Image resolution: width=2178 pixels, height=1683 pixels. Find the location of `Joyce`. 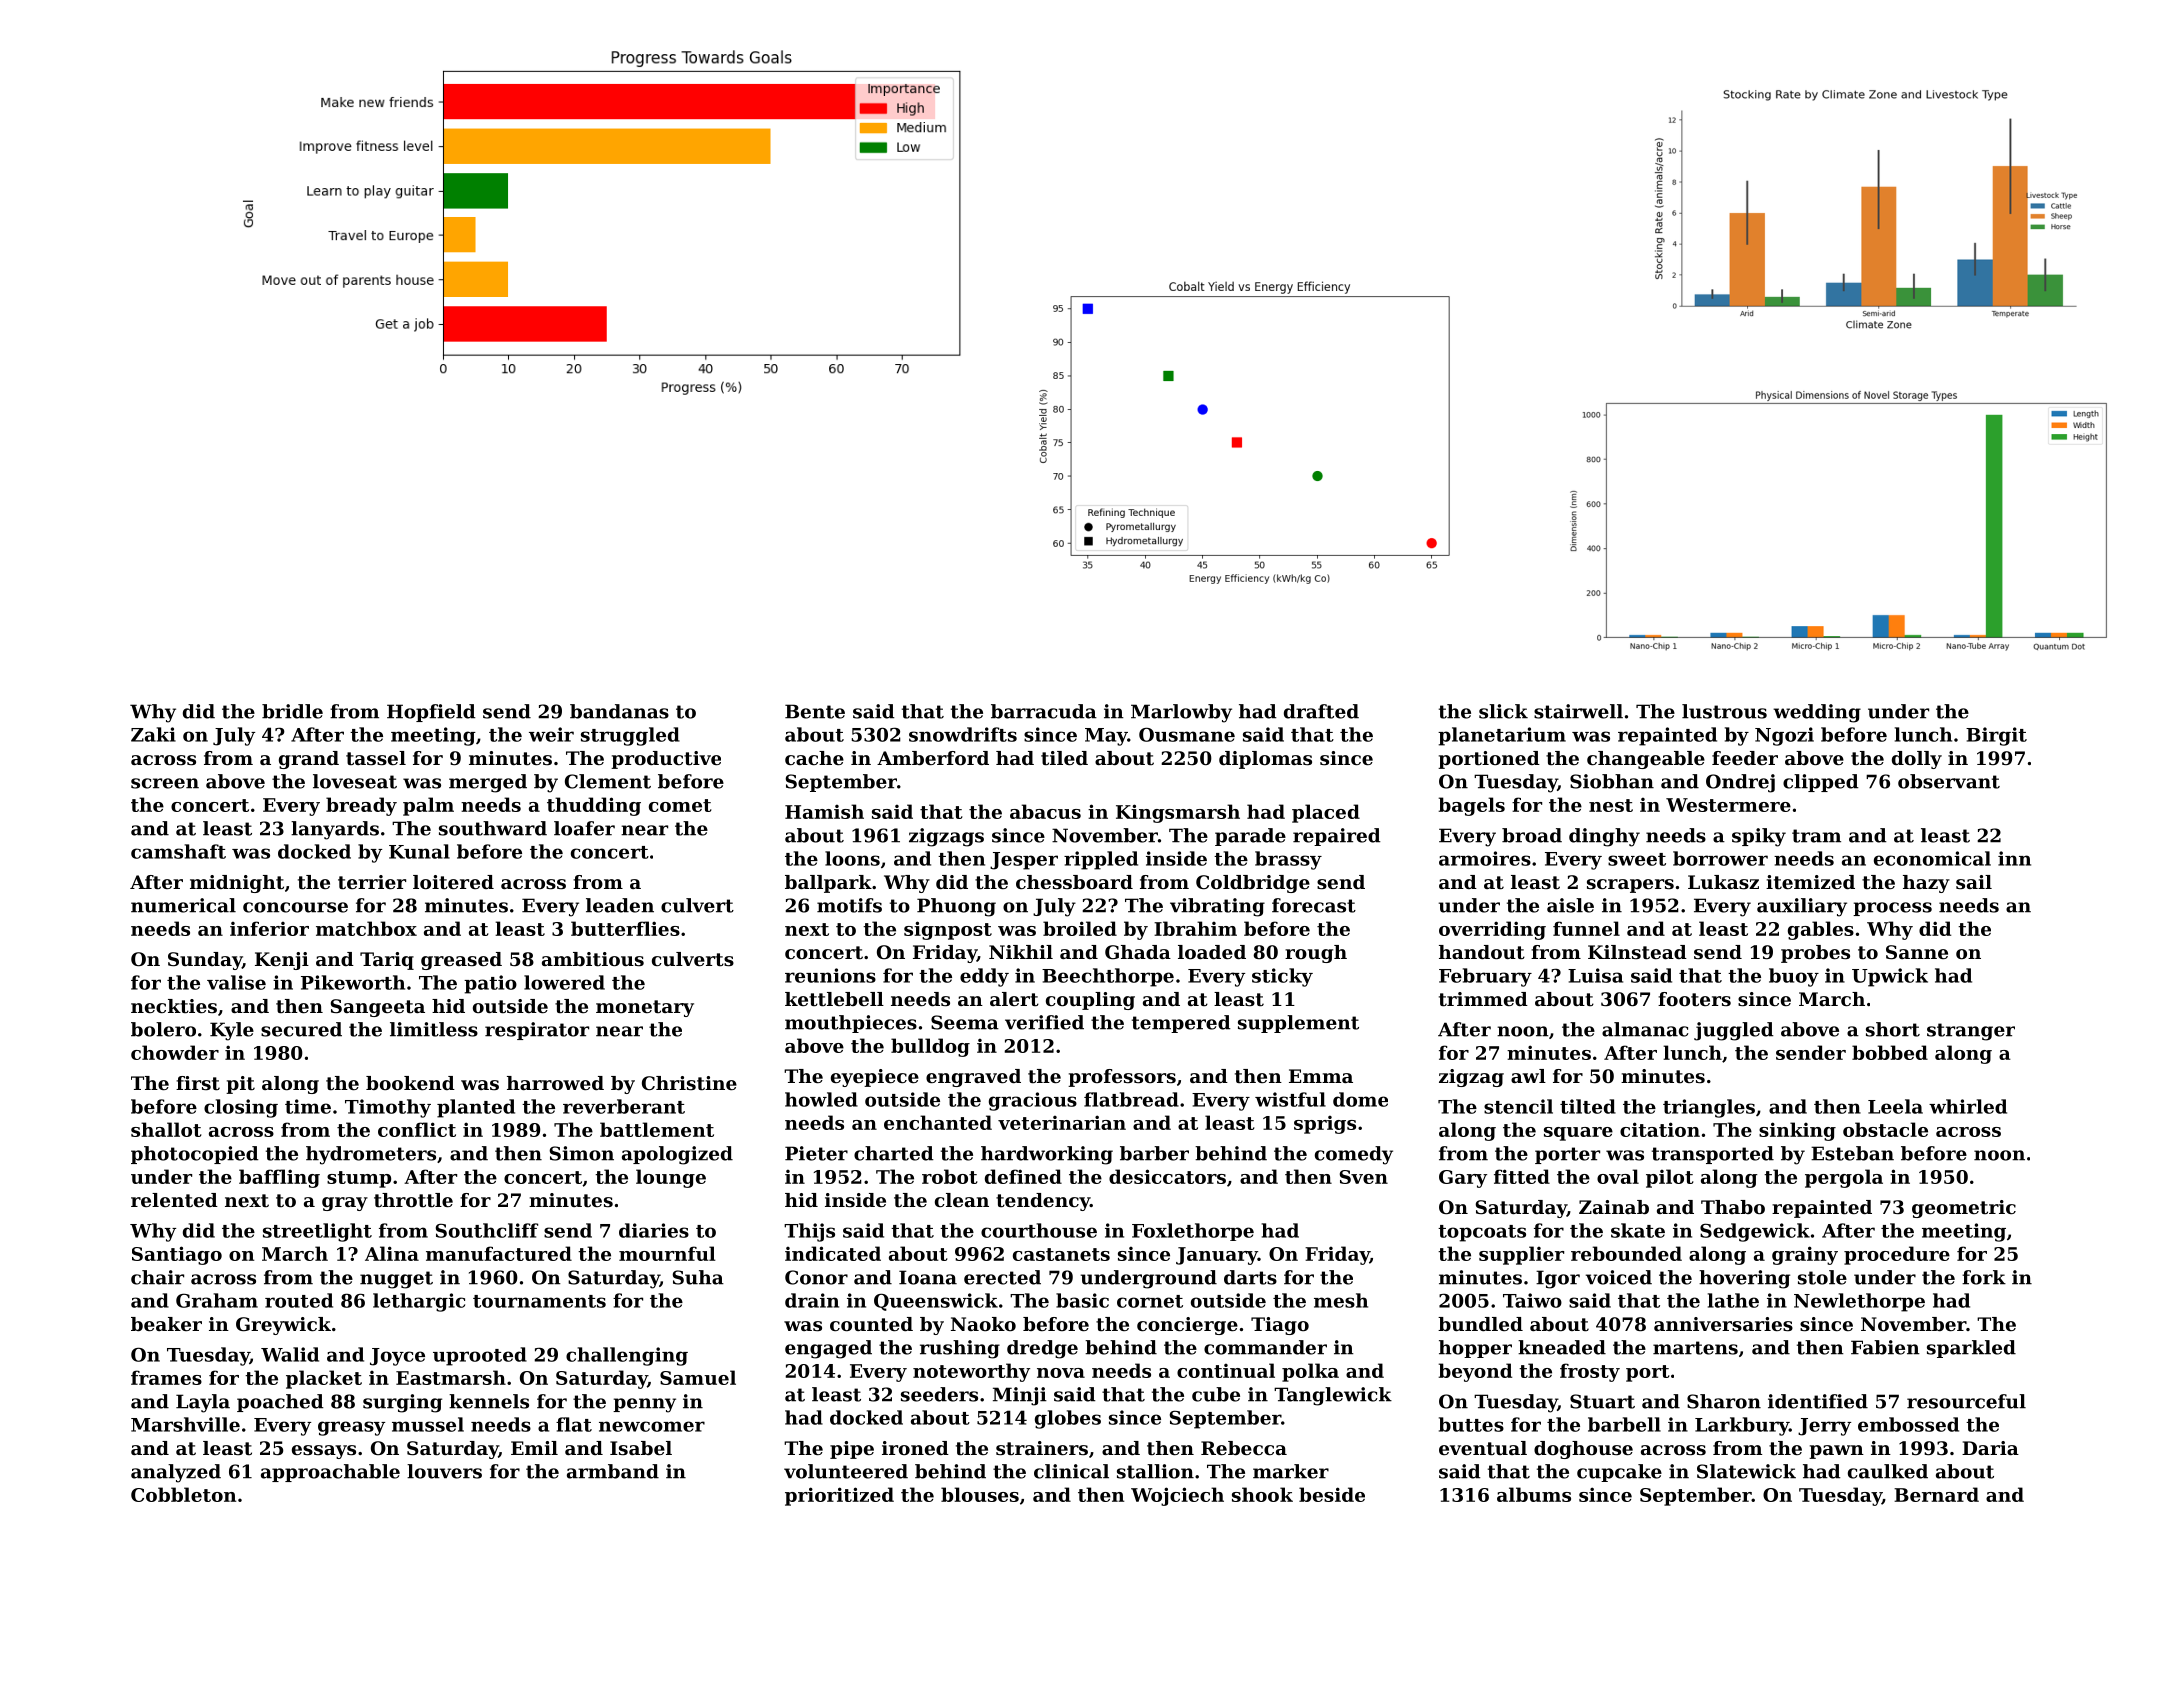

Joyce is located at coordinates (397, 1357).
